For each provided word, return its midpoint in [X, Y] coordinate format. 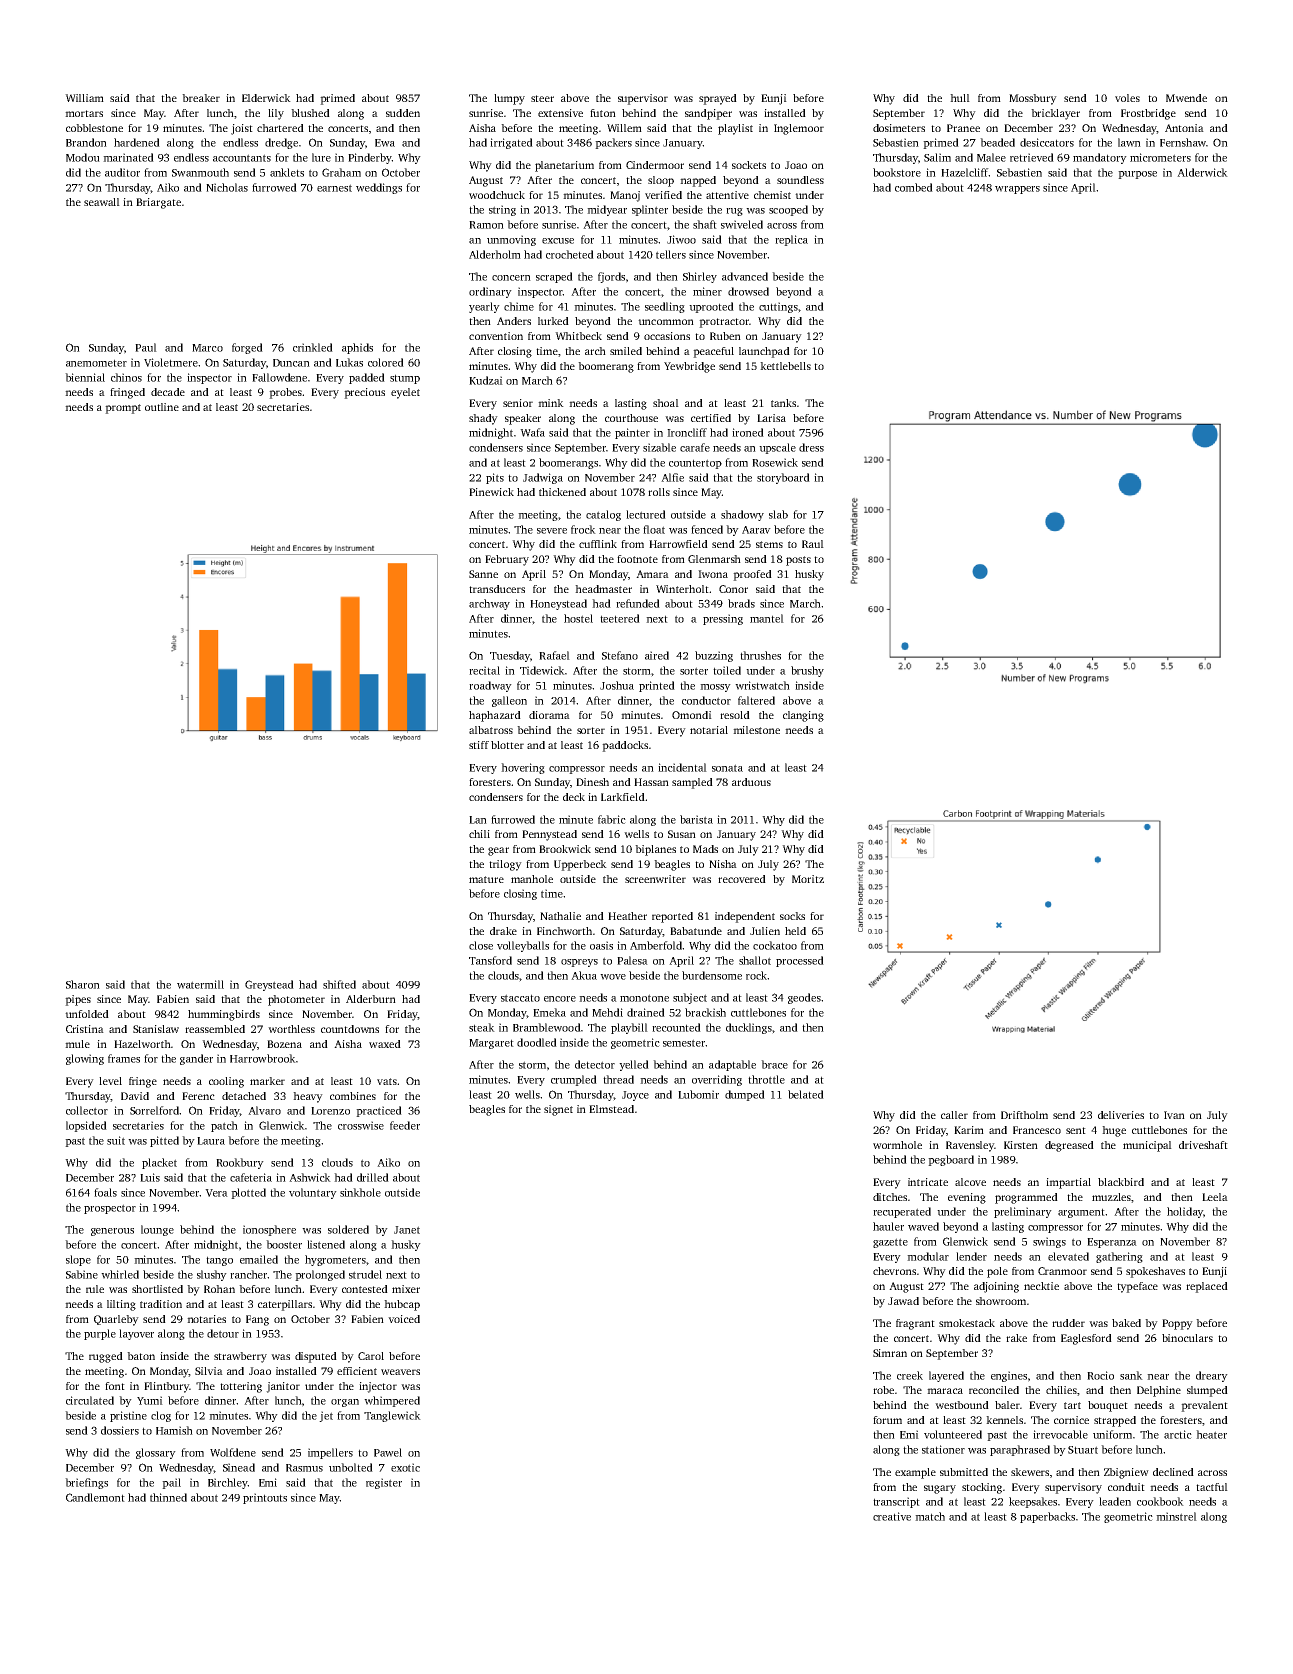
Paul [146, 347]
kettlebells [785, 366]
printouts [265, 1498]
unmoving [511, 240]
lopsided [86, 1126]
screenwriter [655, 879]
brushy [807, 671]
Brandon [86, 142]
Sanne [483, 574]
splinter [650, 210]
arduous [751, 782]
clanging [803, 716]
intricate [928, 1182]
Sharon [83, 984]
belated [806, 1094]
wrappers [1017, 190]
